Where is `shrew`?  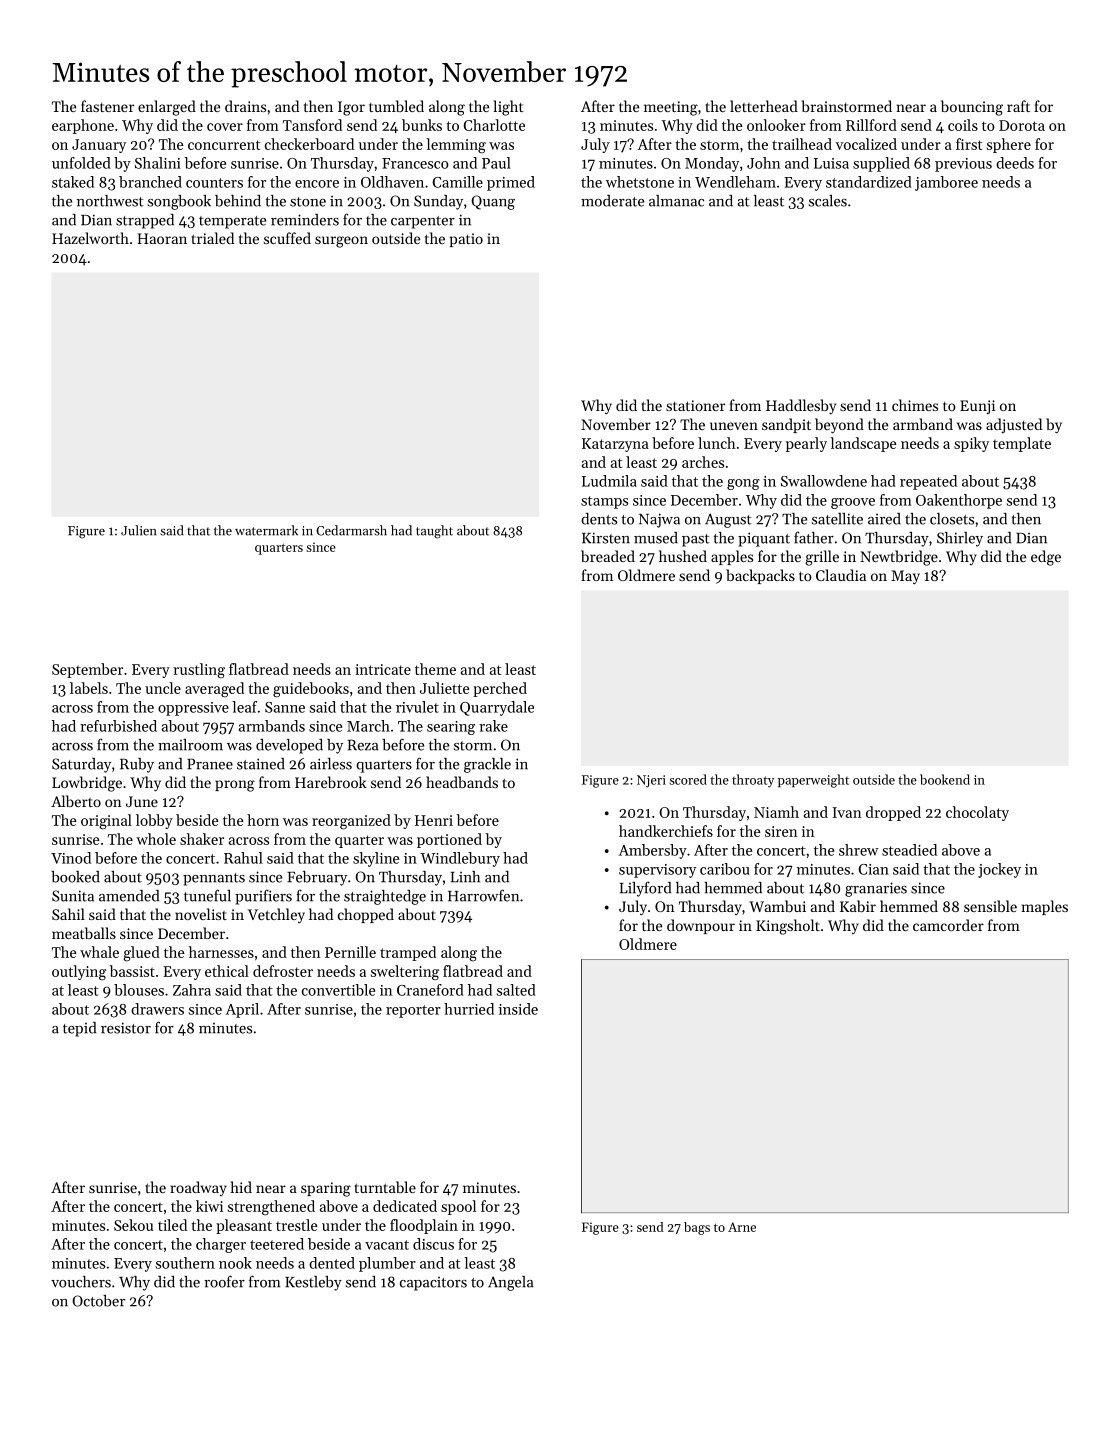
shrew is located at coordinates (858, 850).
